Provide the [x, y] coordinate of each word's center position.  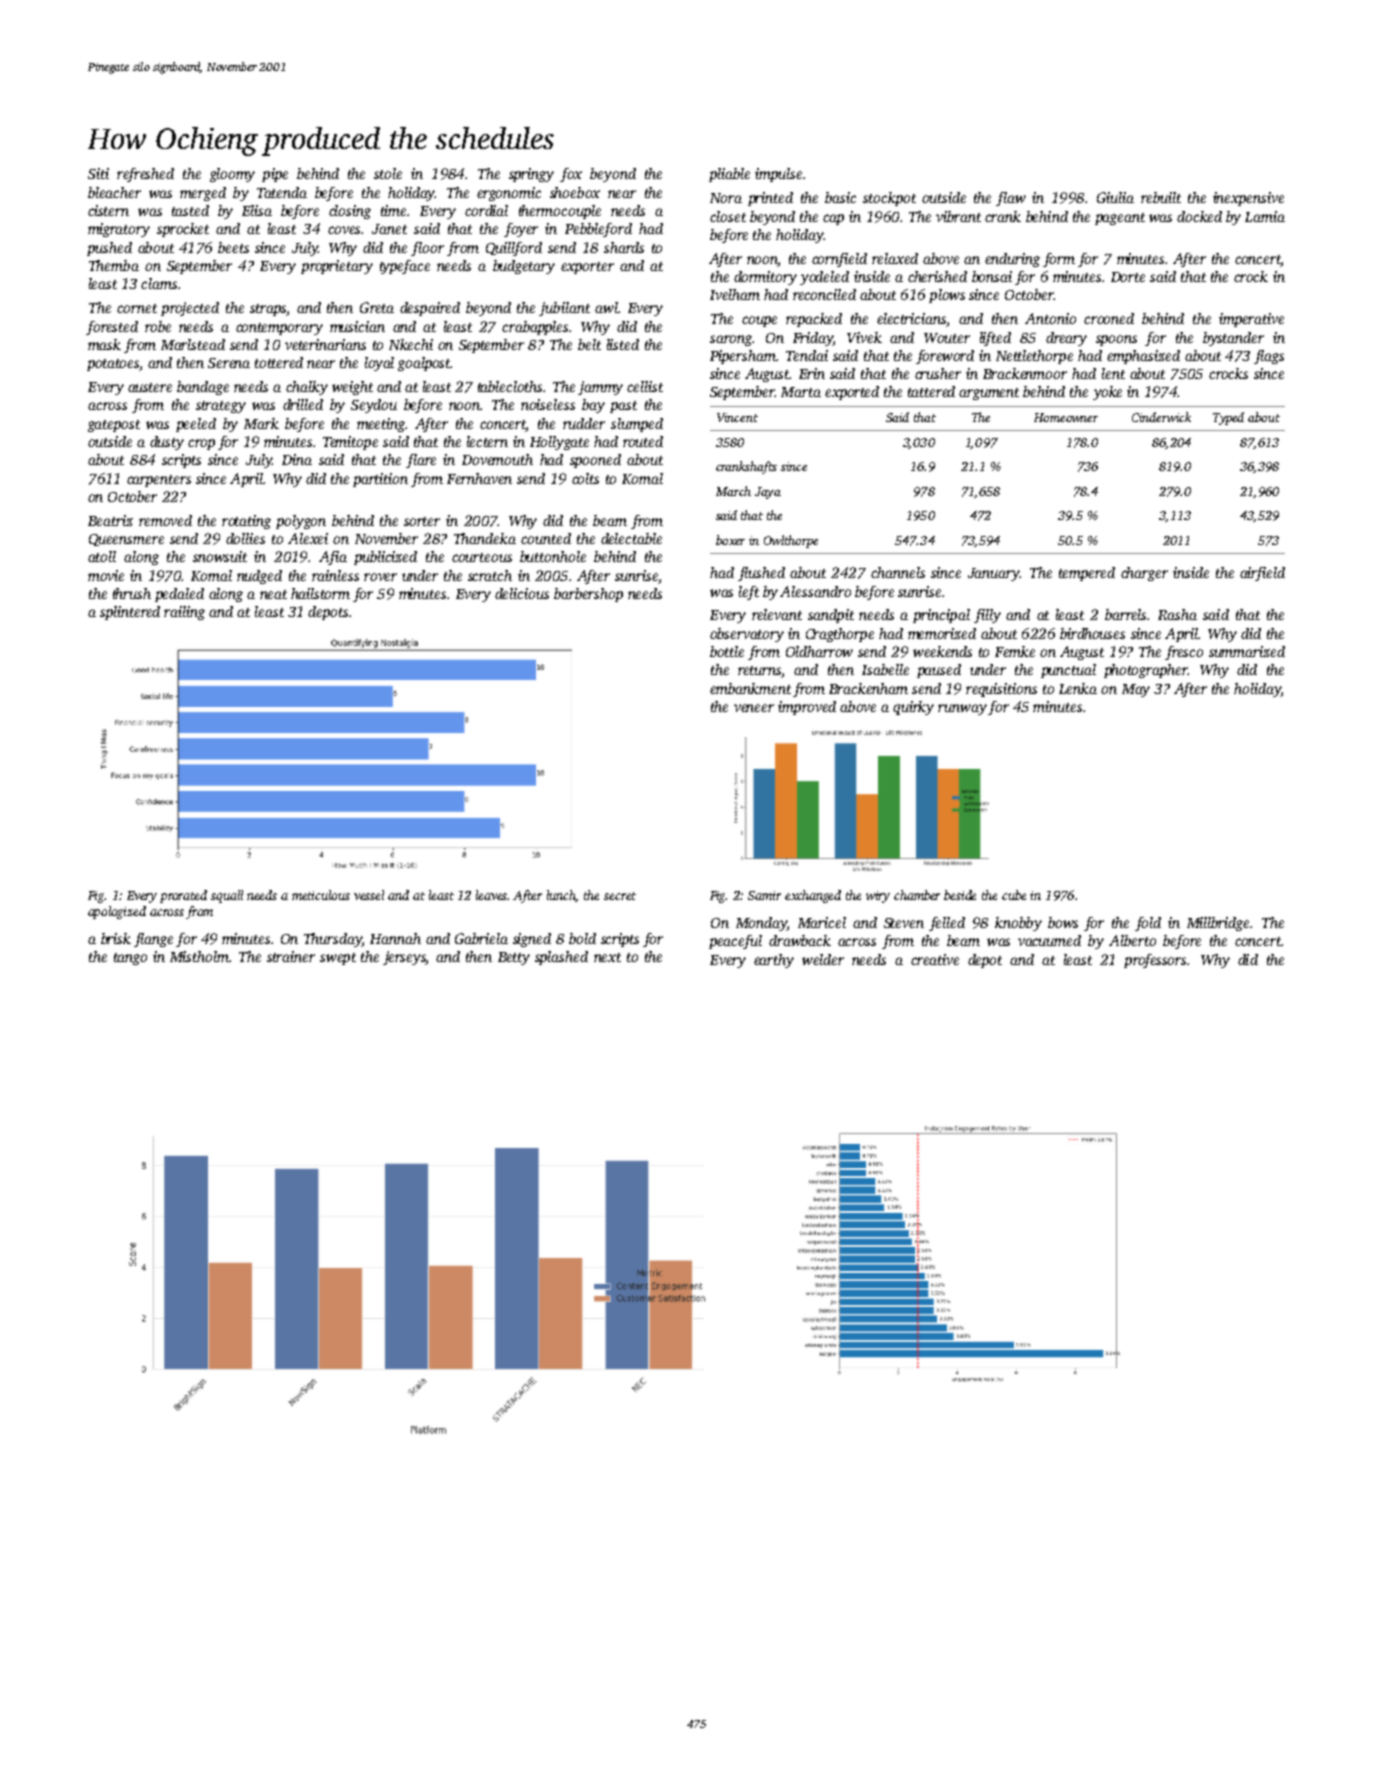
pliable [729, 175]
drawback [800, 940]
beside [960, 895]
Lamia [1265, 216]
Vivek [864, 337]
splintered [130, 613]
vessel [369, 895]
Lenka [1078, 688]
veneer [754, 708]
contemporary [279, 329]
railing [184, 613]
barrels [1125, 614]
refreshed [145, 175]
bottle [727, 651]
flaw [1011, 199]
